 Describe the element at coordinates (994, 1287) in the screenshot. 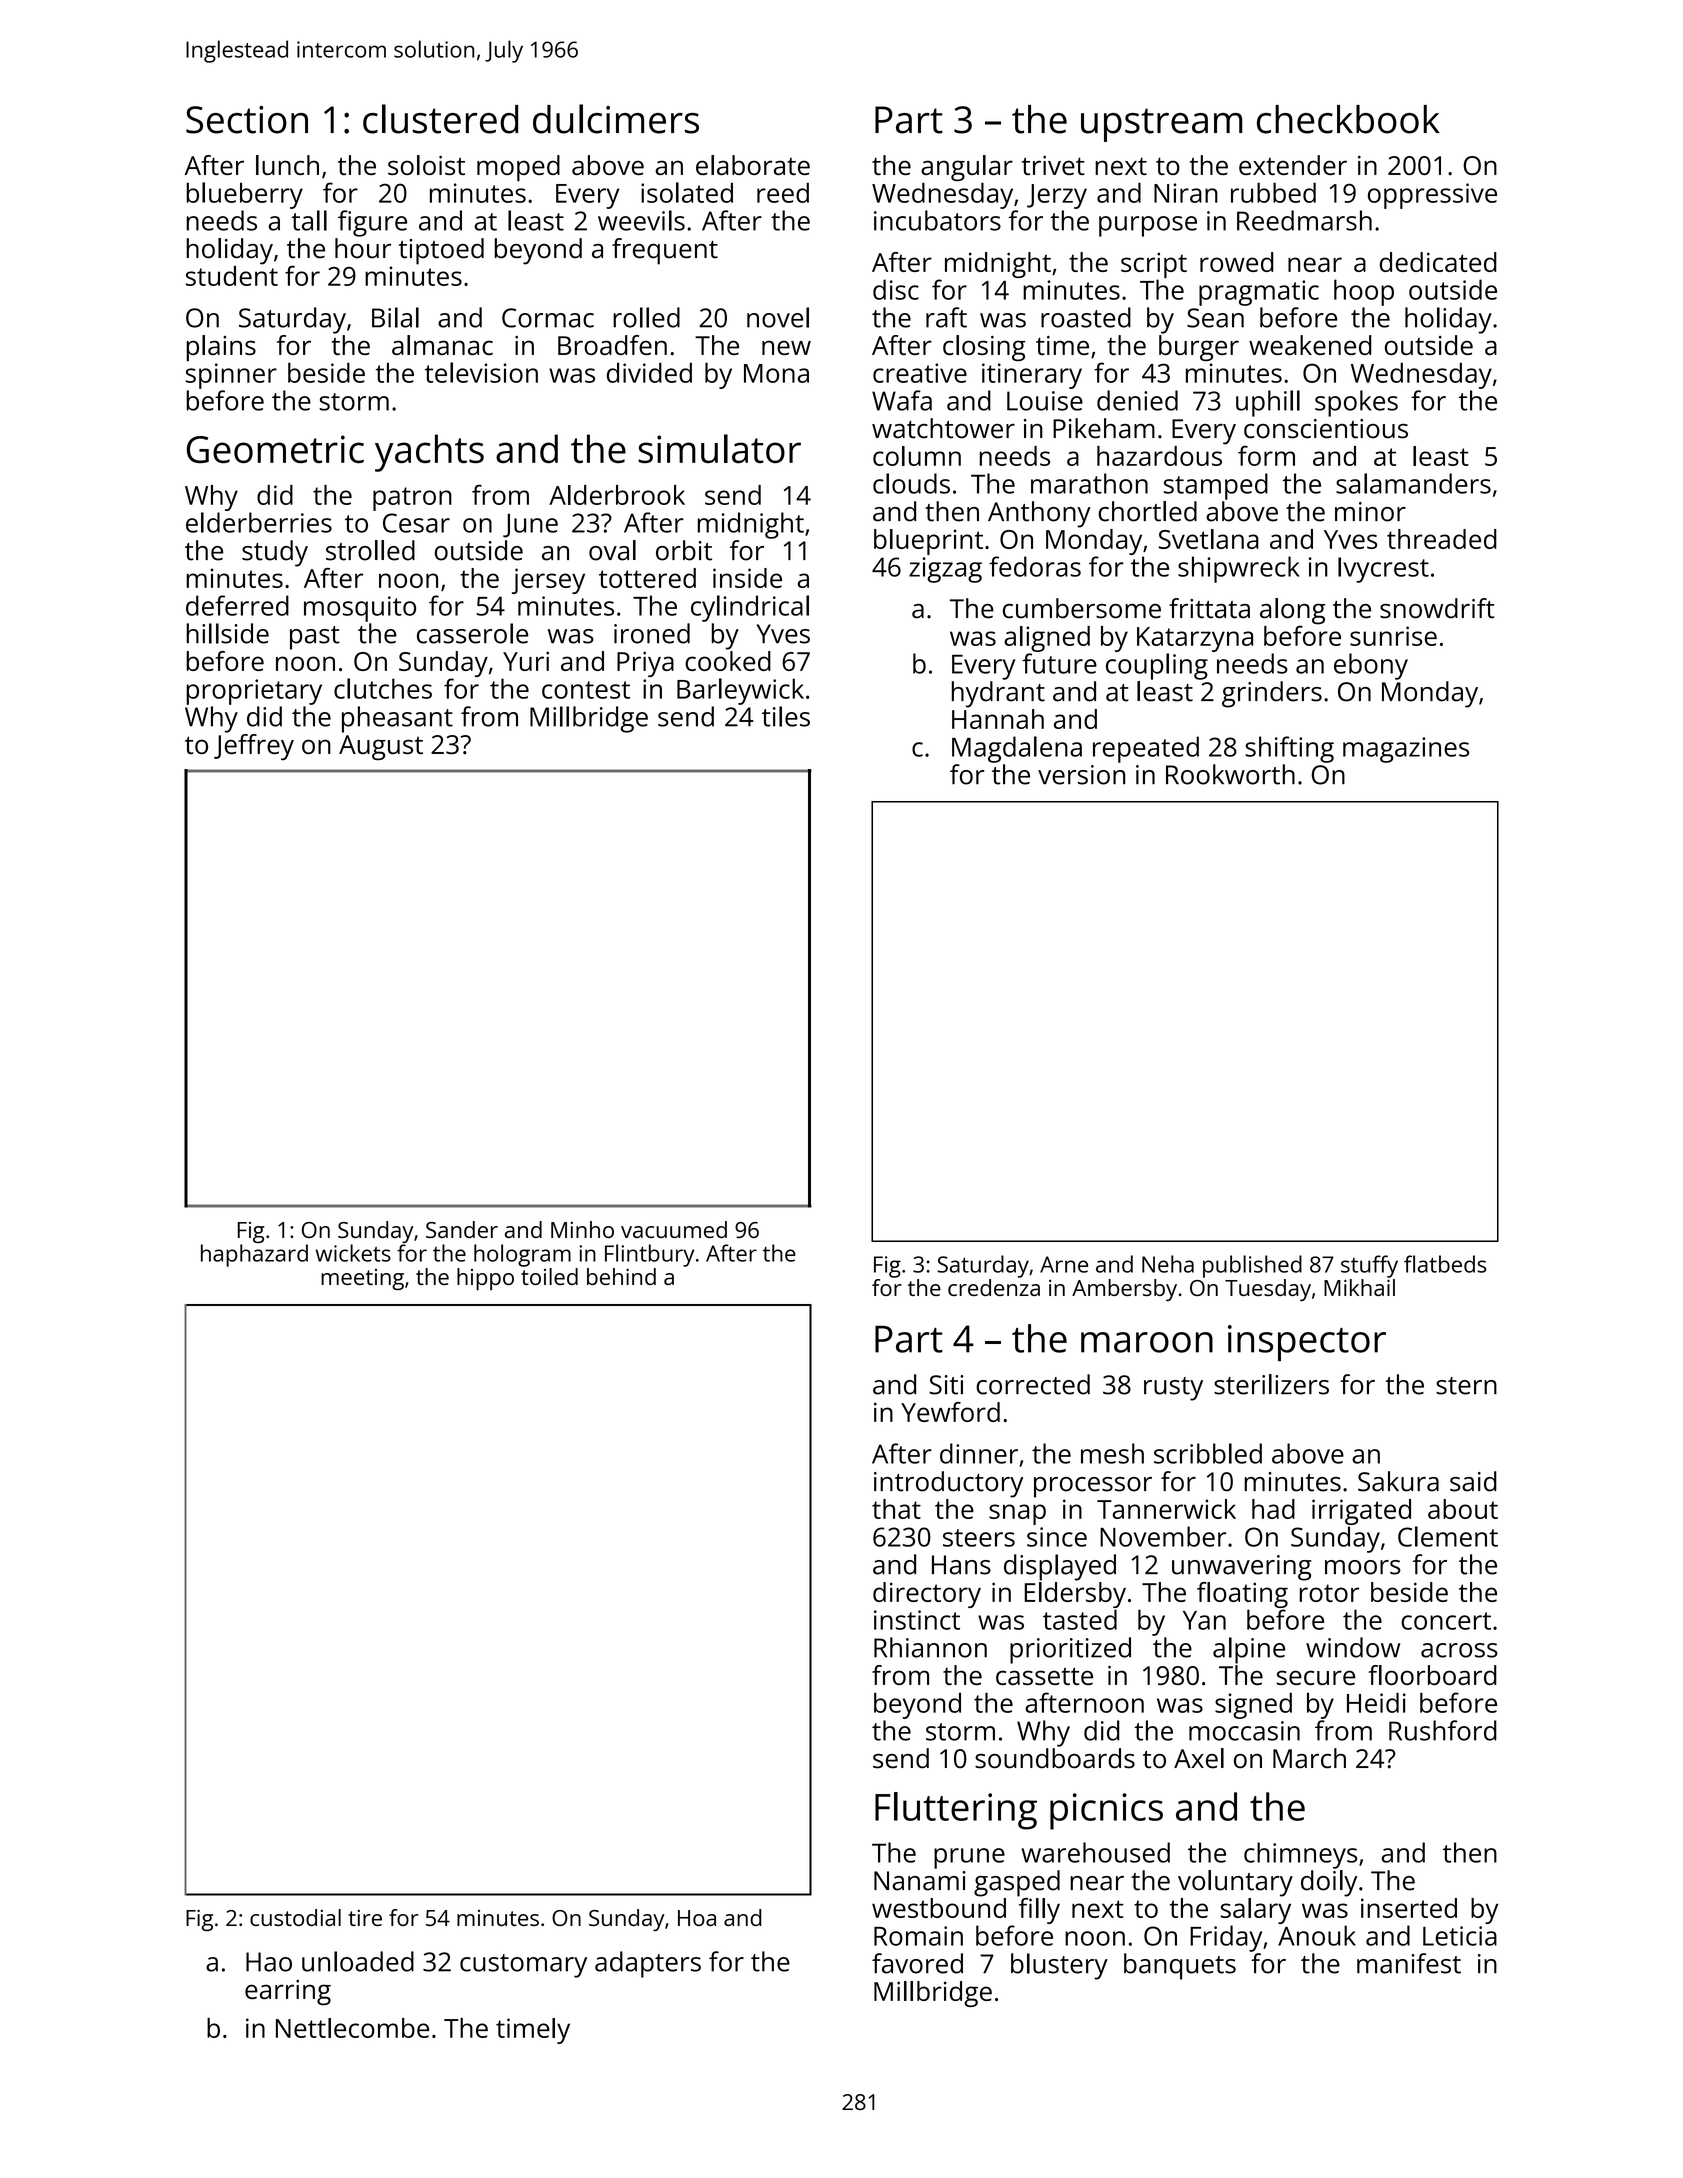

I see `credenza` at that location.
